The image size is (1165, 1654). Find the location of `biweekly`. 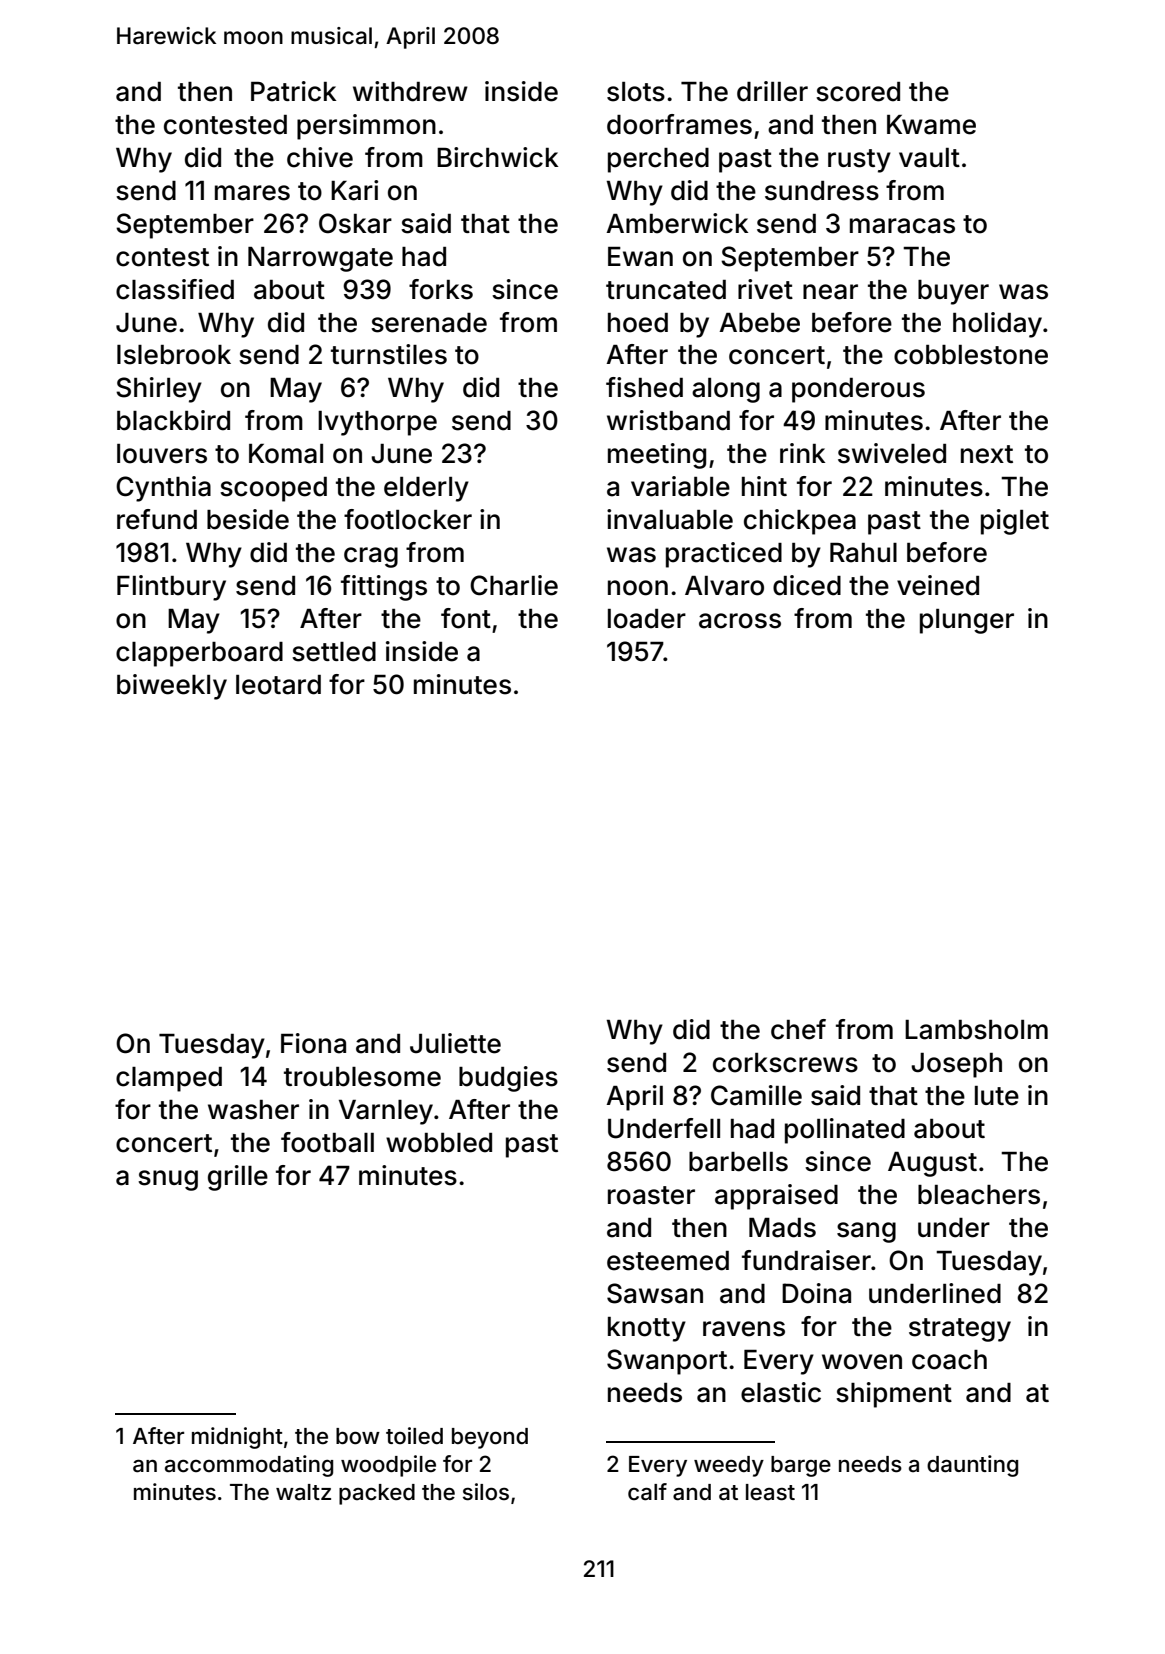

biweekly is located at coordinates (172, 687).
